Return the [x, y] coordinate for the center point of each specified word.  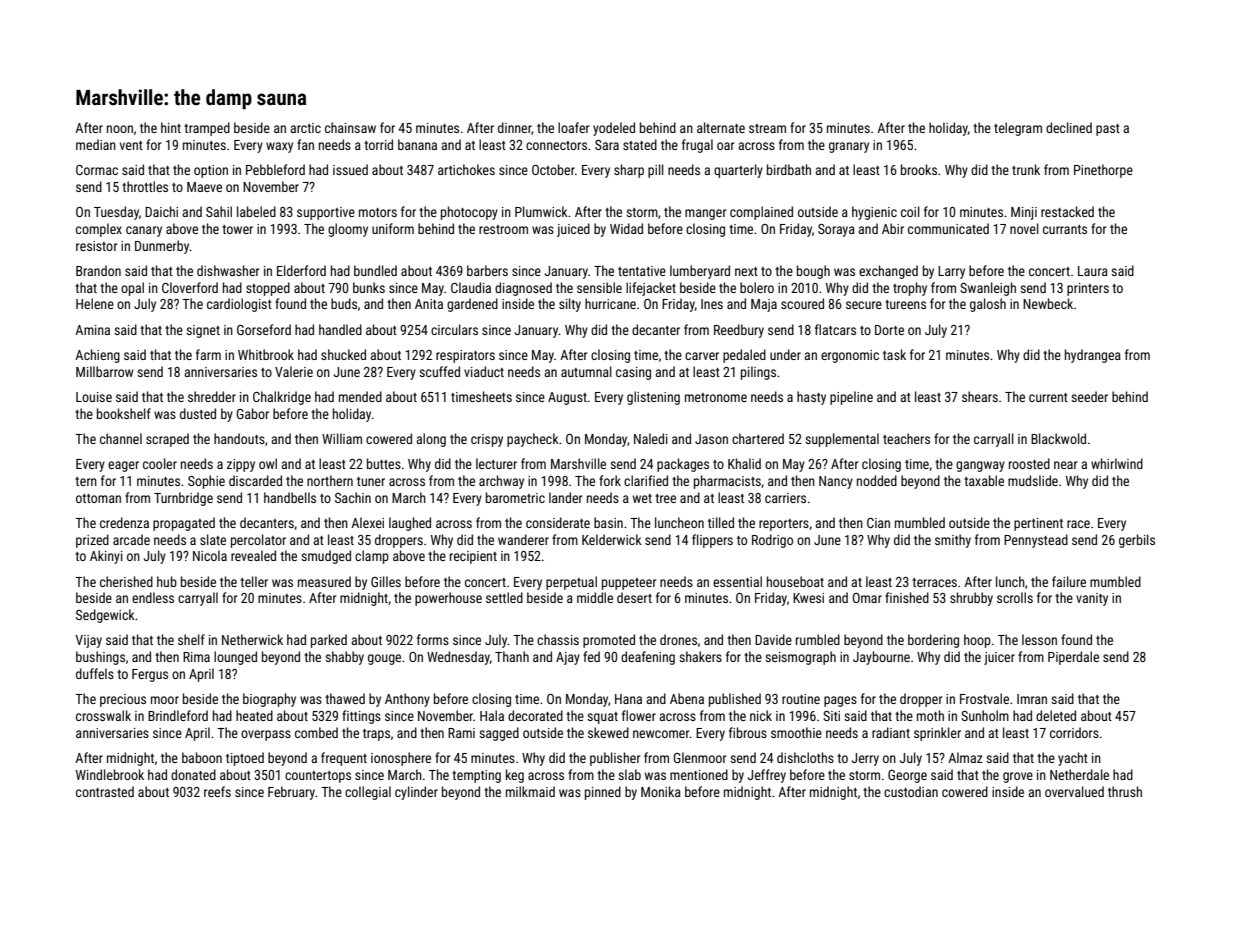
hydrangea [1093, 356]
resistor [96, 246]
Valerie [294, 371]
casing [633, 373]
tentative [642, 271]
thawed [345, 698]
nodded [877, 480]
